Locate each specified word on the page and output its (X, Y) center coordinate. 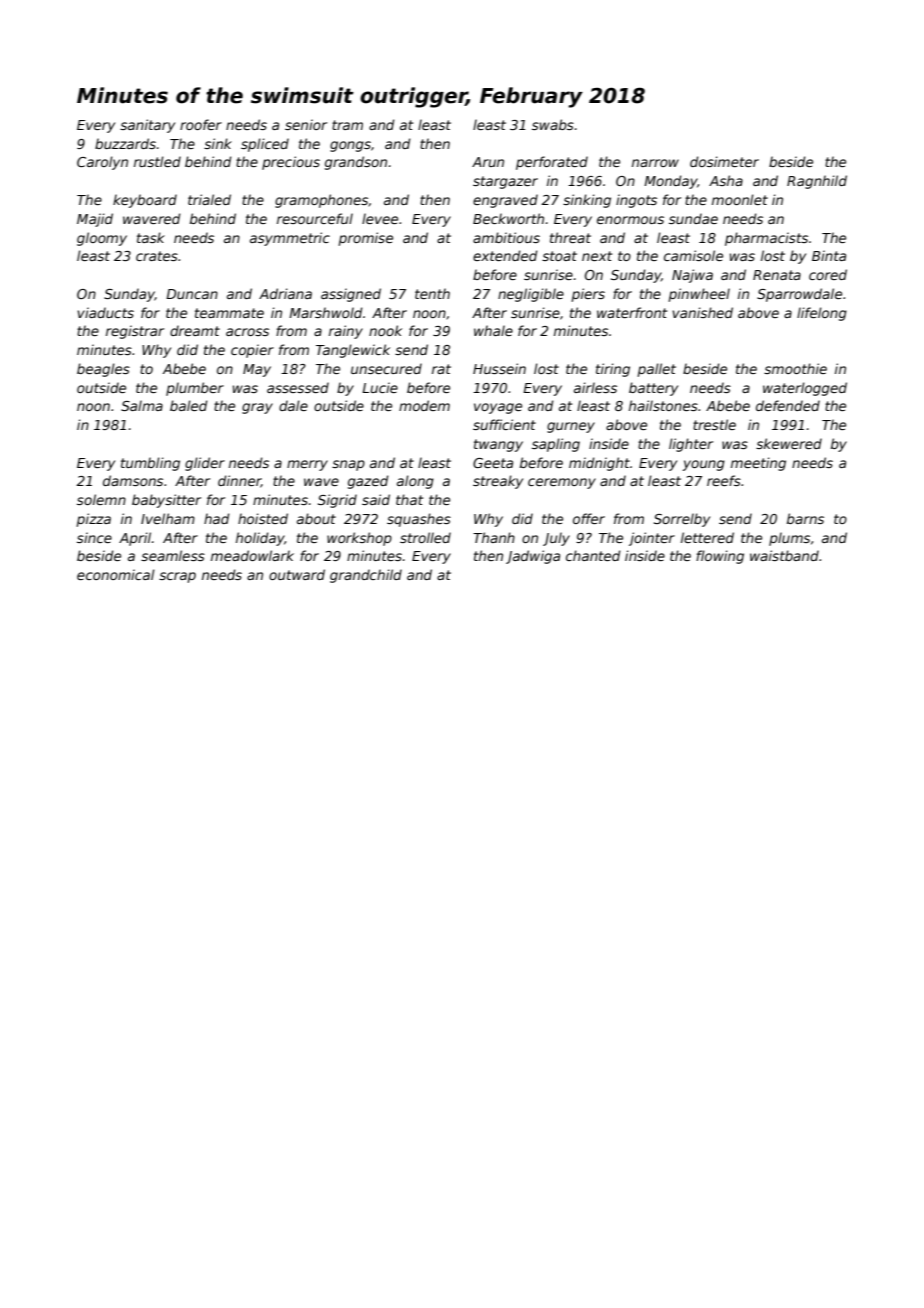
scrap (177, 577)
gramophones (321, 201)
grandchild (366, 576)
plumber (195, 389)
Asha (726, 180)
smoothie (795, 368)
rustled (157, 161)
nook (385, 330)
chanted (593, 555)
